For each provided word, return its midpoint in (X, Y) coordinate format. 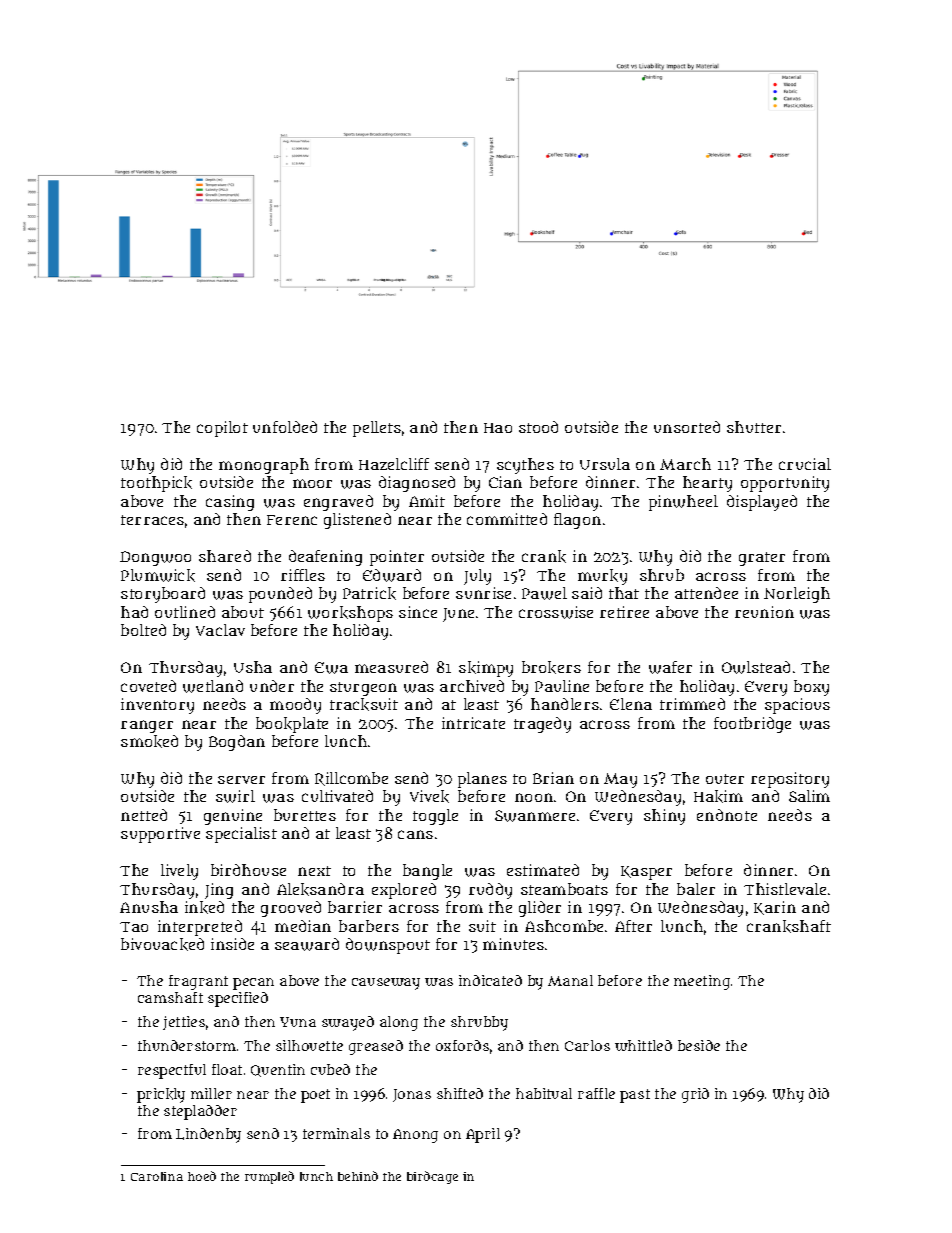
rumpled (269, 1177)
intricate (473, 723)
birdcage (432, 1177)
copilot (222, 429)
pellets (377, 429)
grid (695, 1095)
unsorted (687, 427)
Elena (631, 704)
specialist (241, 835)
